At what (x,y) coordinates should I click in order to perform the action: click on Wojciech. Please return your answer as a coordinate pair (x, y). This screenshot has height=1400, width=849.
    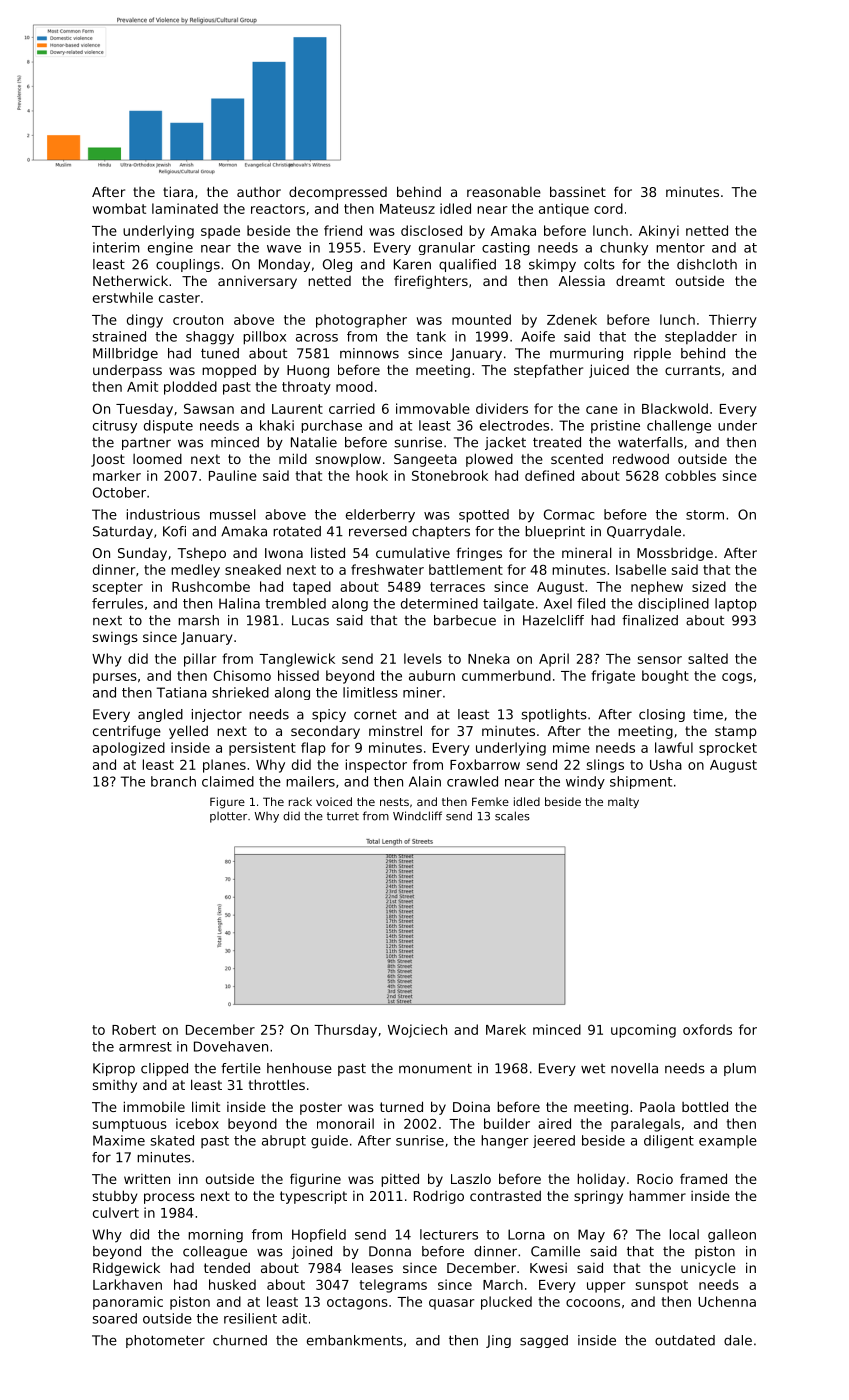
    Looking at the image, I should click on (417, 1031).
